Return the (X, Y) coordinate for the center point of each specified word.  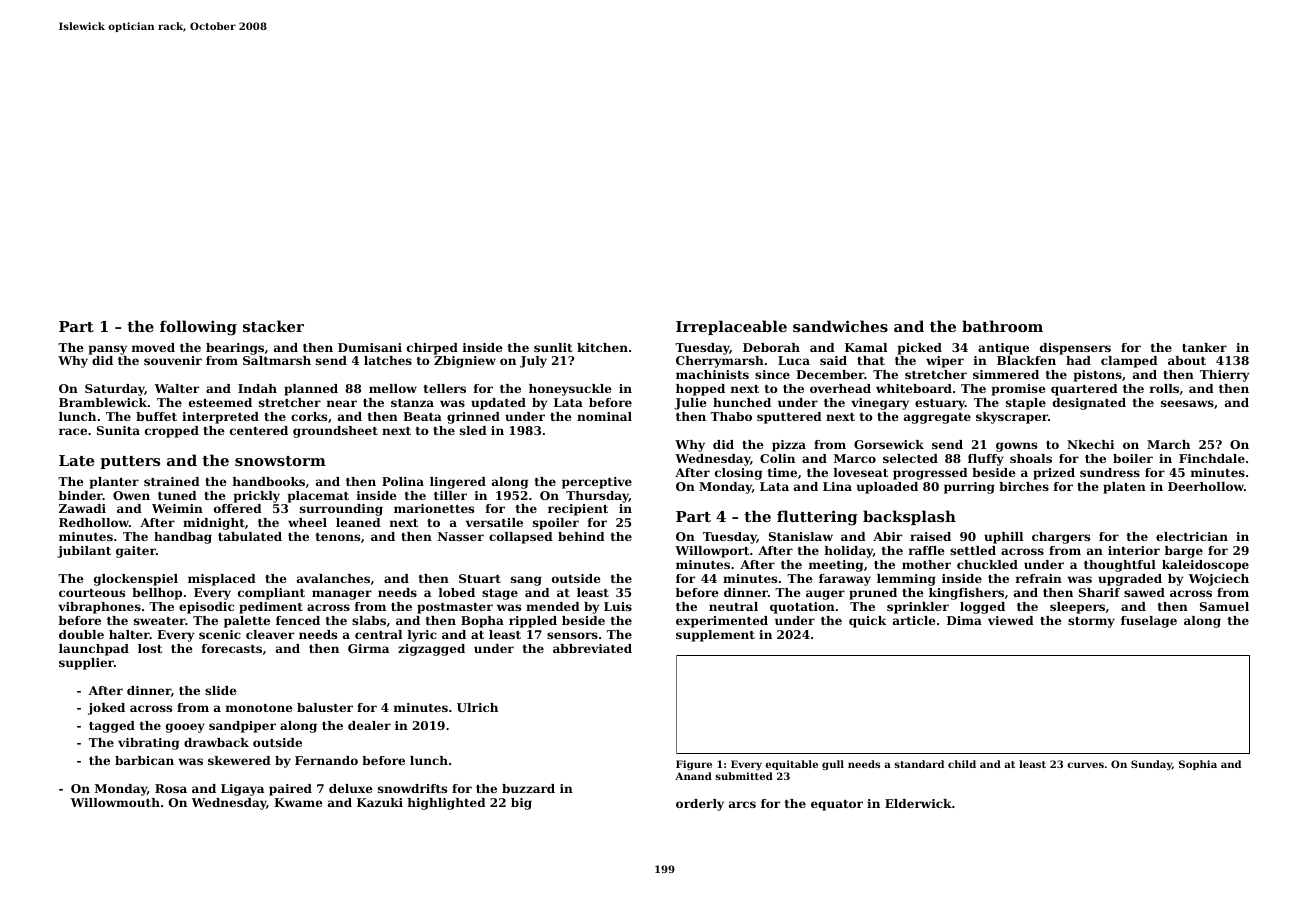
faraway (845, 580)
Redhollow (94, 522)
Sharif (1099, 592)
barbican (144, 760)
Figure (694, 765)
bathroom (1002, 326)
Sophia (1198, 765)
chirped (432, 349)
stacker (273, 326)
